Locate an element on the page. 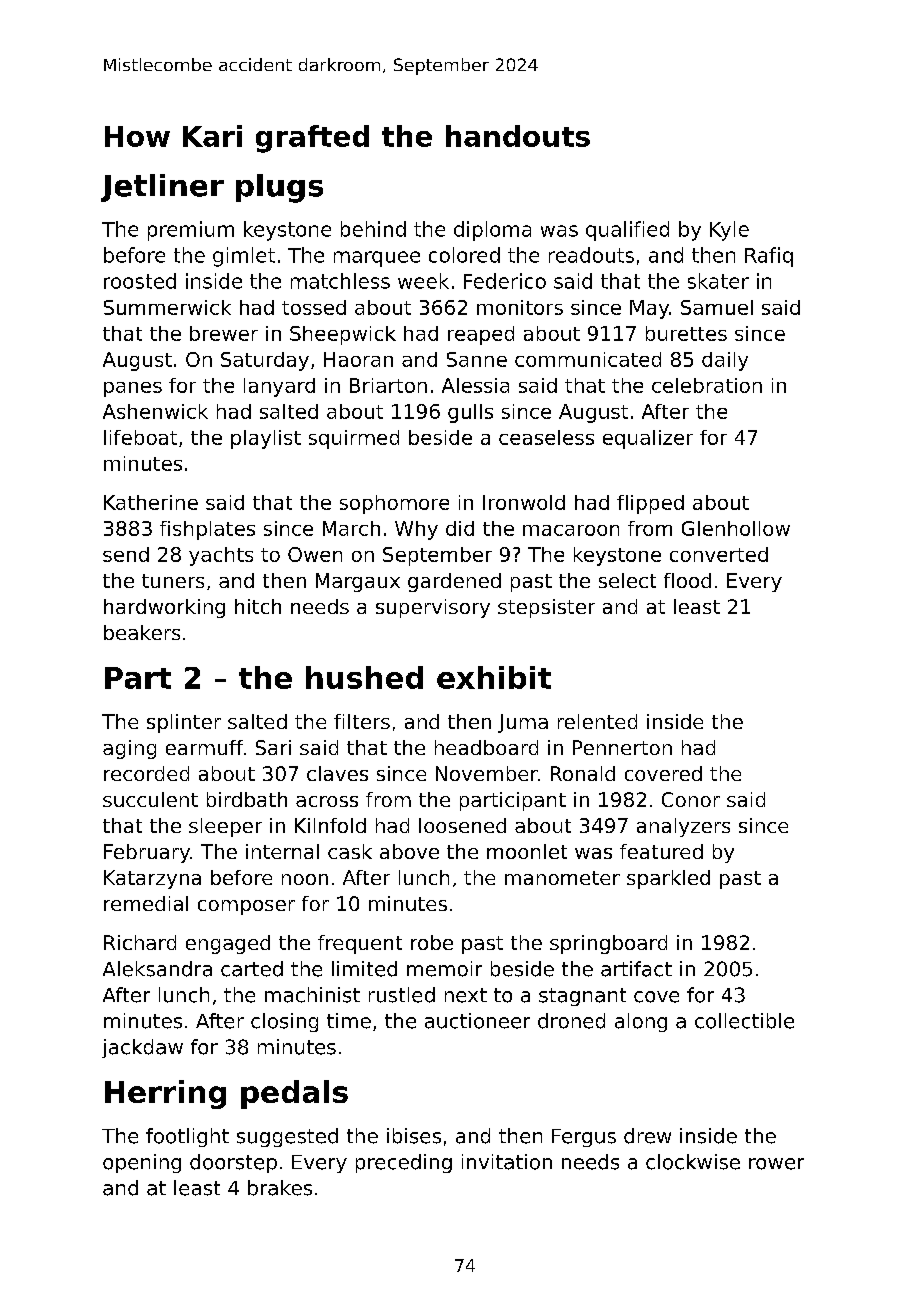  time is located at coordinates (349, 1021).
